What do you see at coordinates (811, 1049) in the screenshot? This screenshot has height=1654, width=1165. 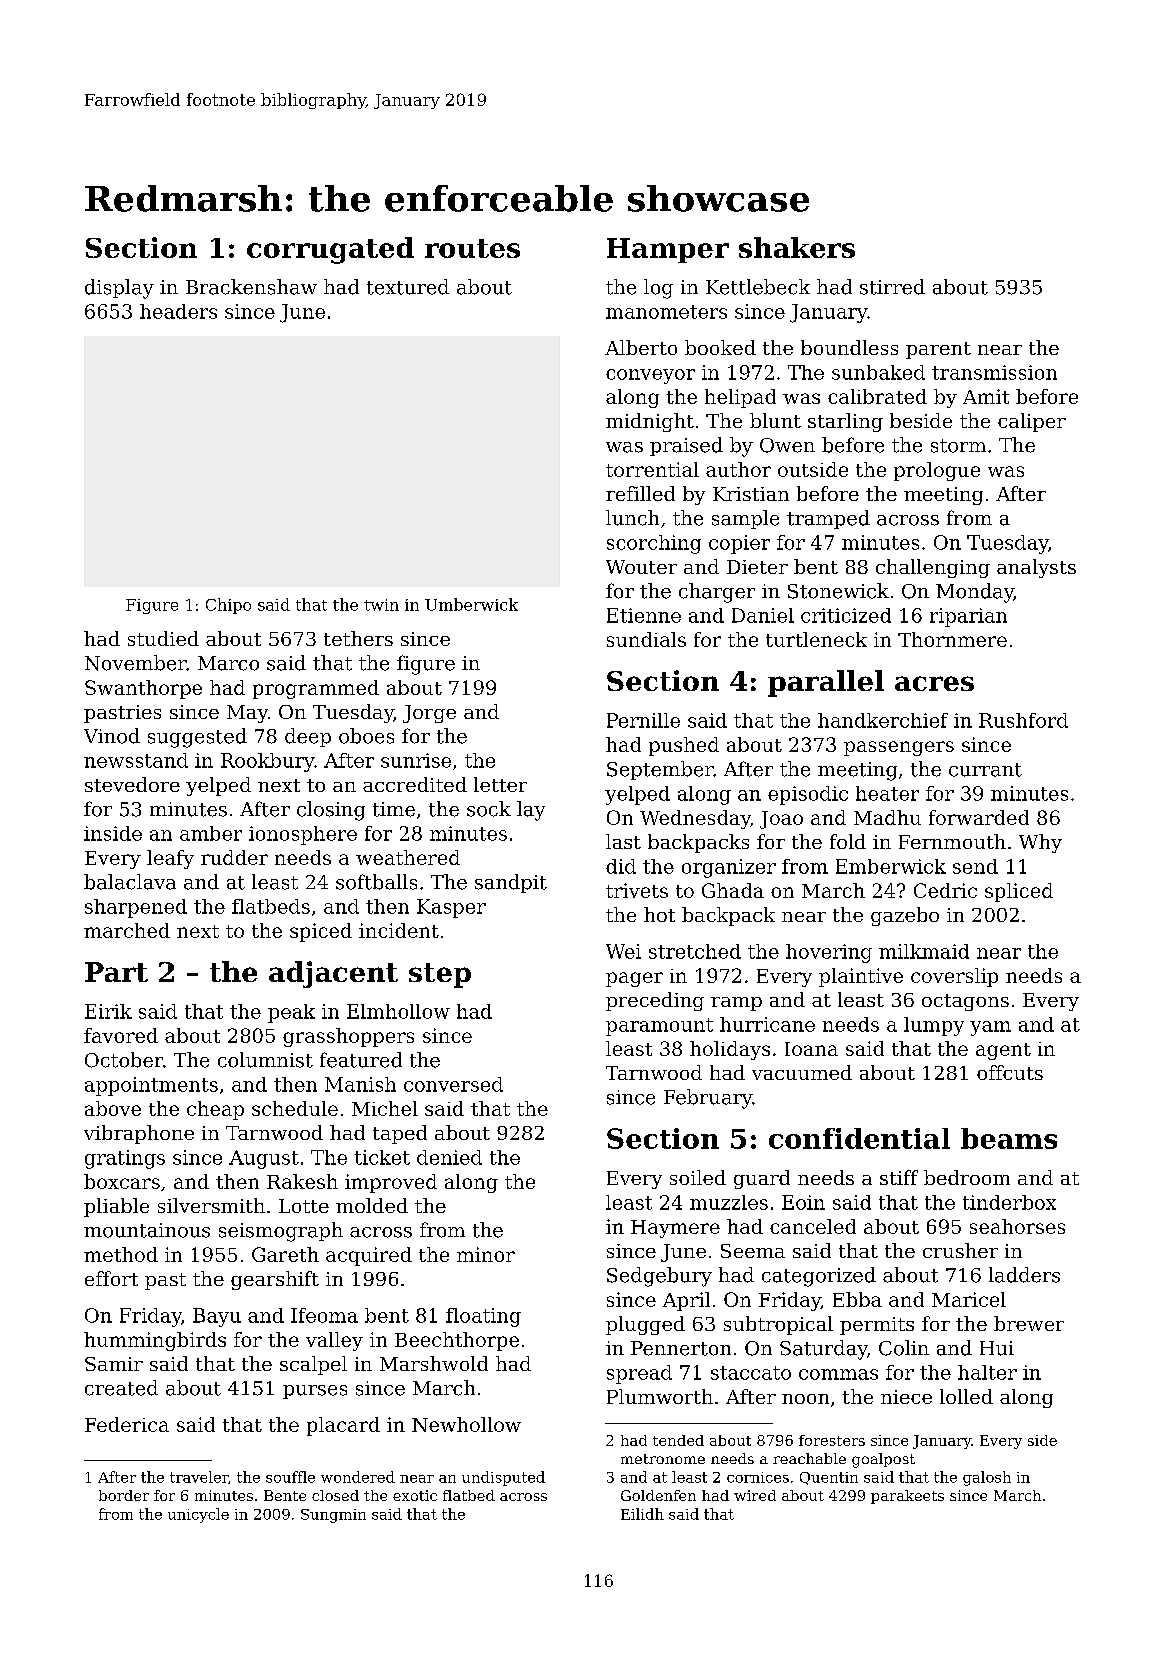 I see `Ioana` at bounding box center [811, 1049].
